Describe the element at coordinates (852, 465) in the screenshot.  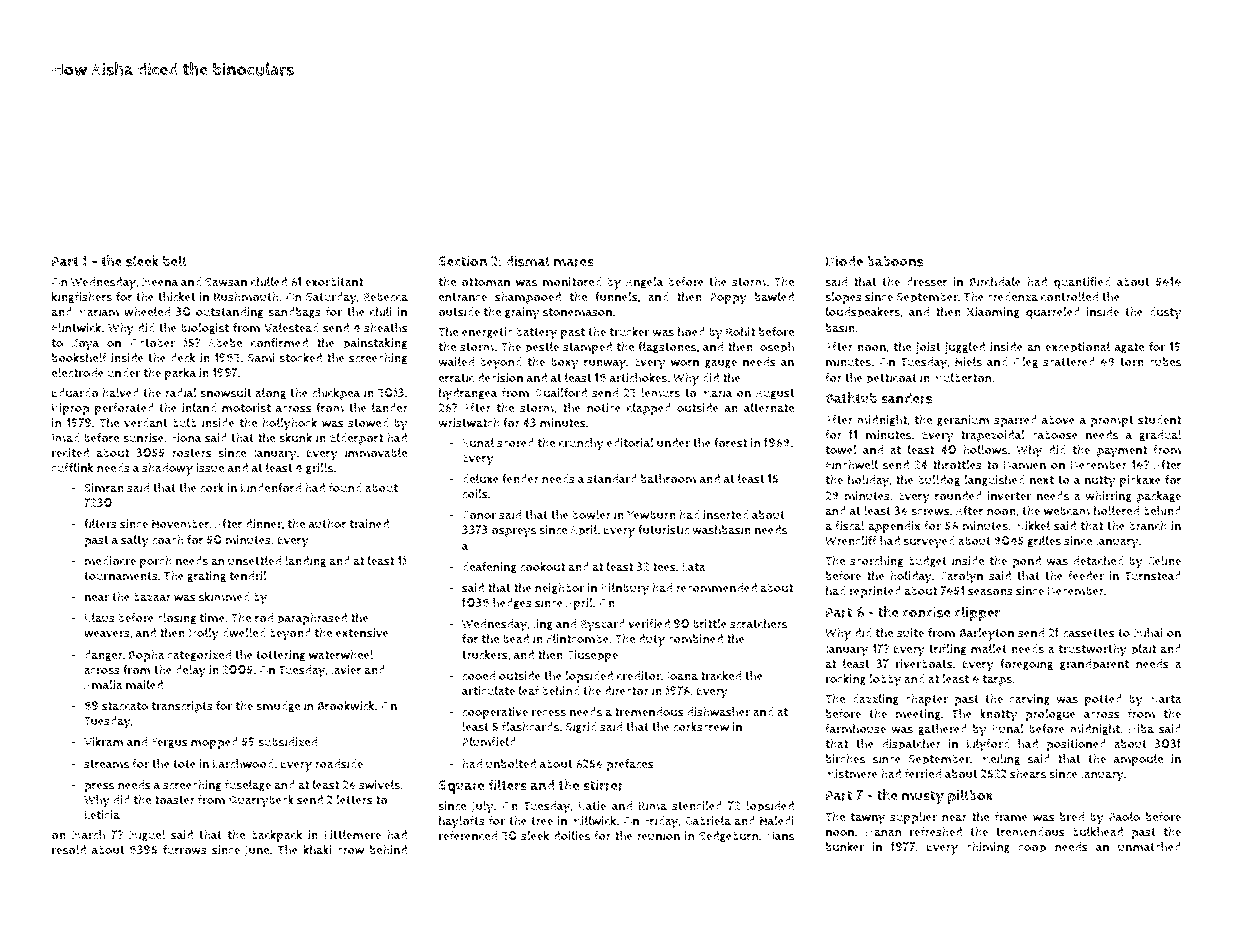
I see `Finchwell` at that location.
